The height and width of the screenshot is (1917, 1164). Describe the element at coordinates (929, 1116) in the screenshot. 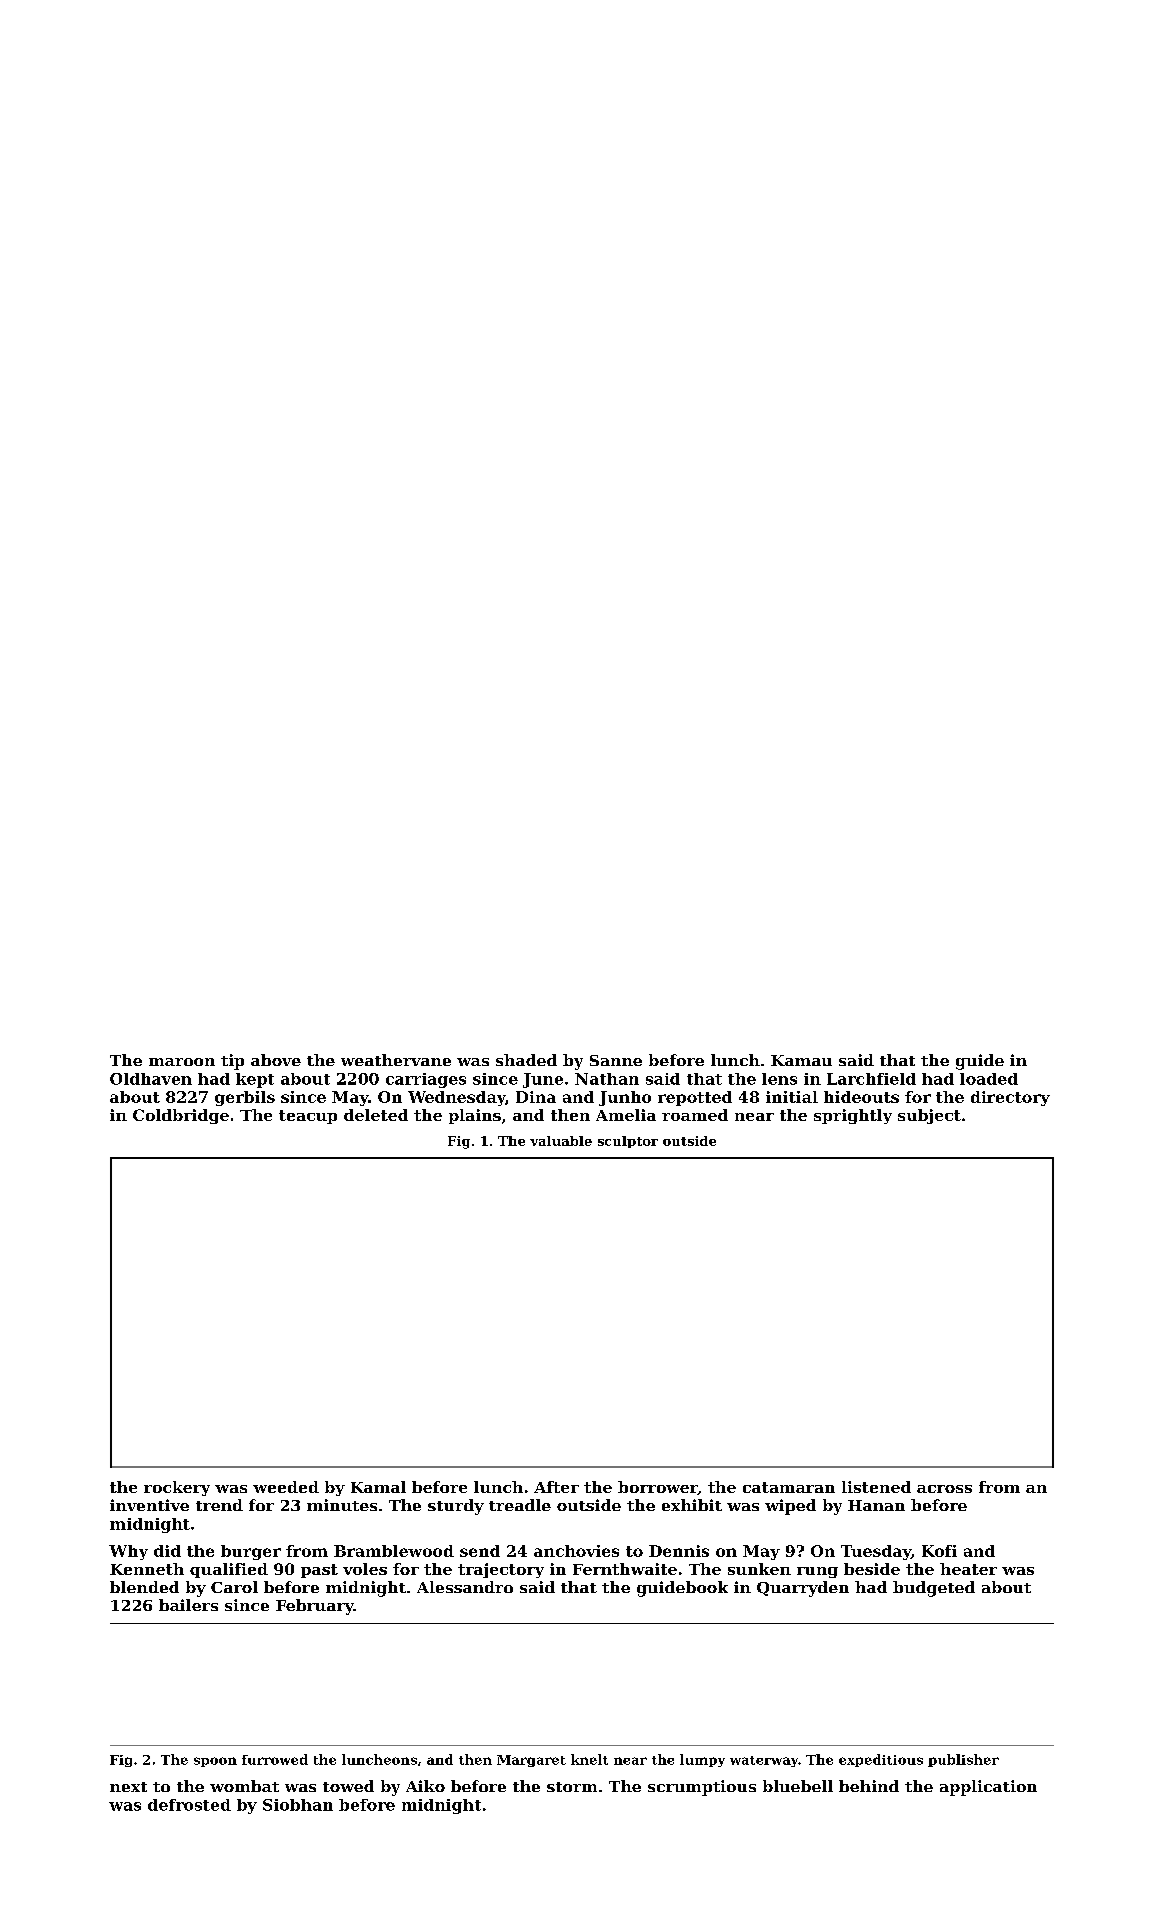

I see `subject` at that location.
